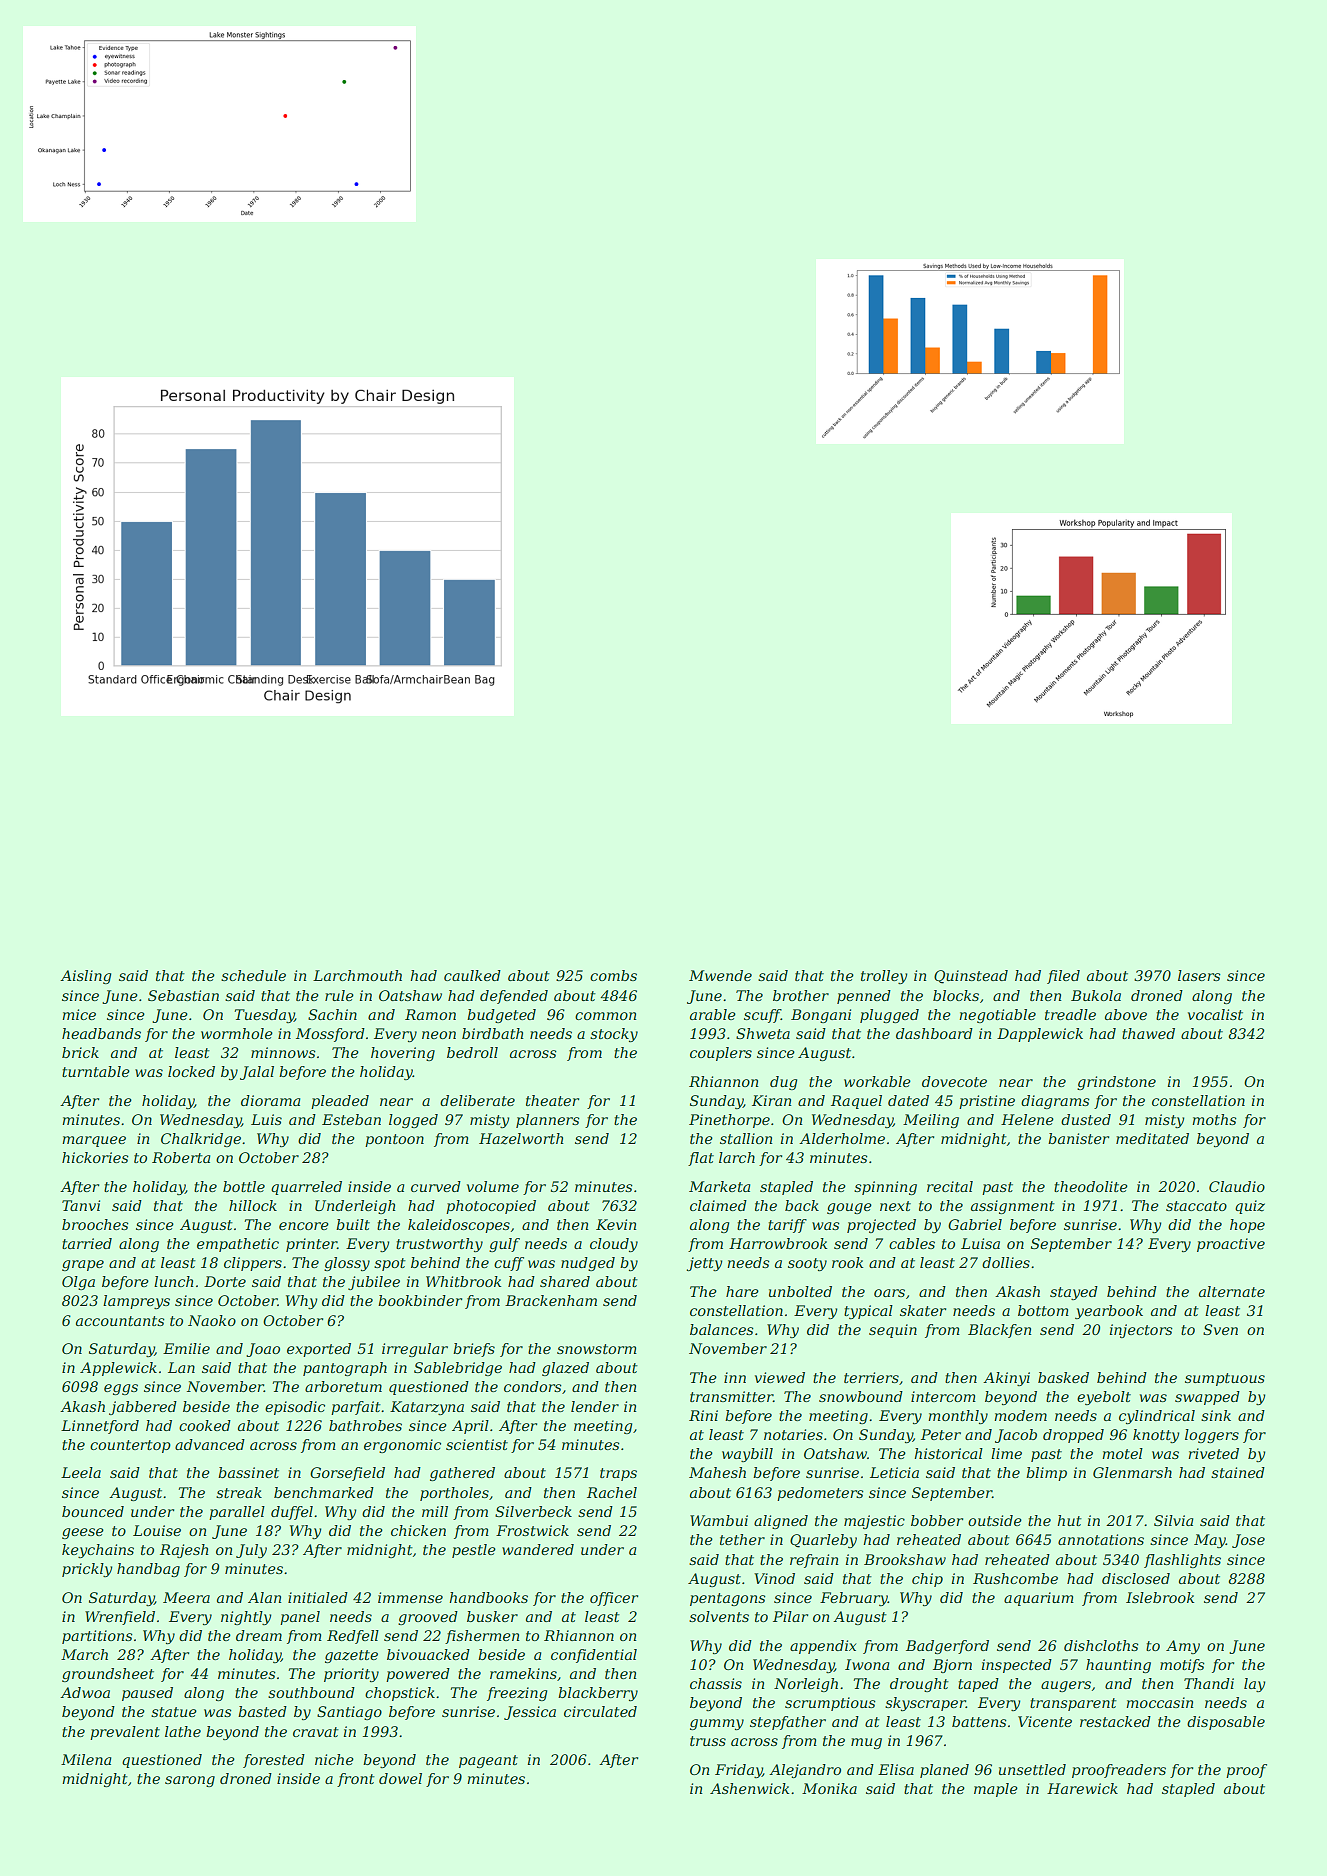 The width and height of the screenshot is (1327, 1876). Describe the element at coordinates (85, 977) in the screenshot. I see `Aisling` at that location.
